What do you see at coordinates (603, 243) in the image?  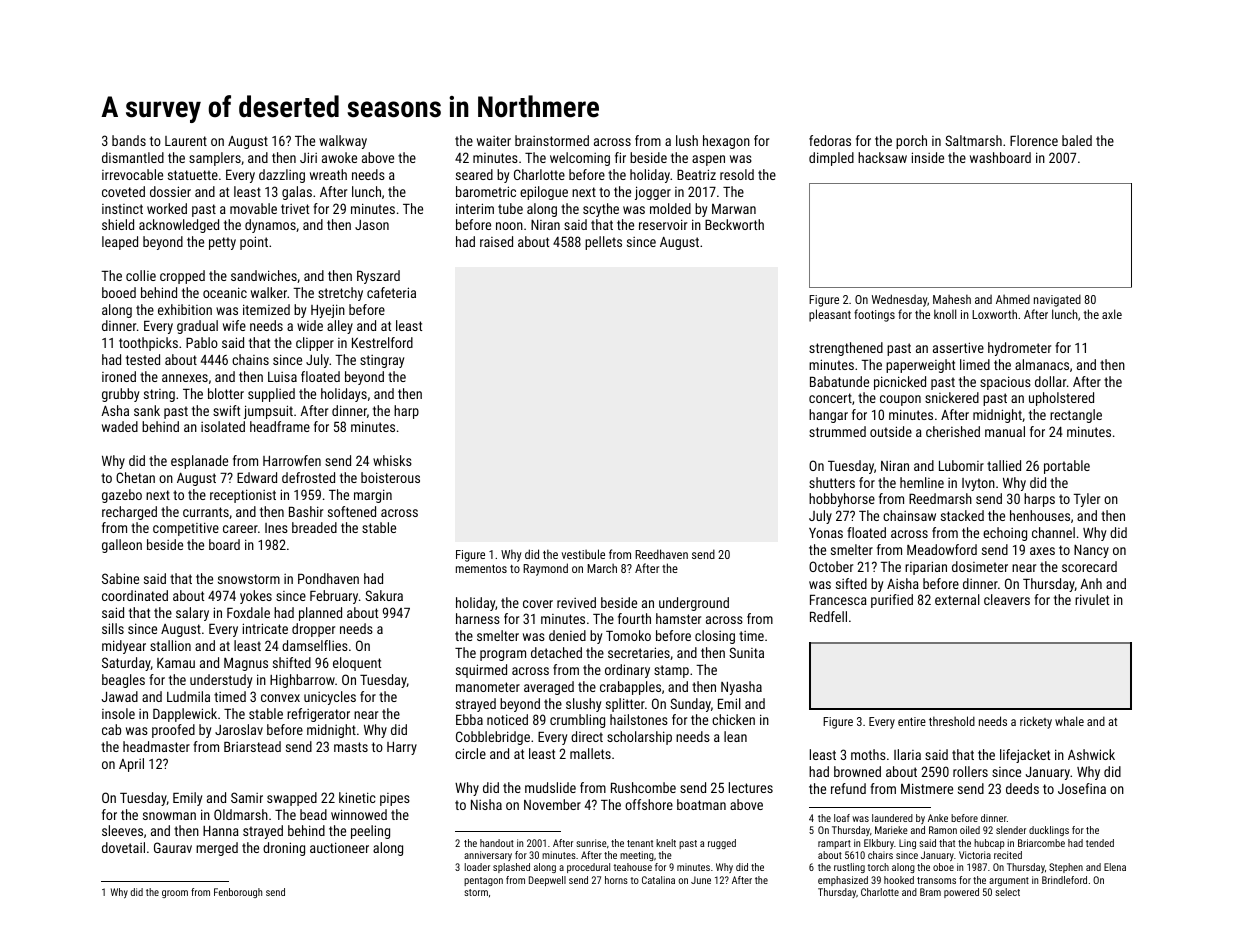 I see `pellets` at bounding box center [603, 243].
